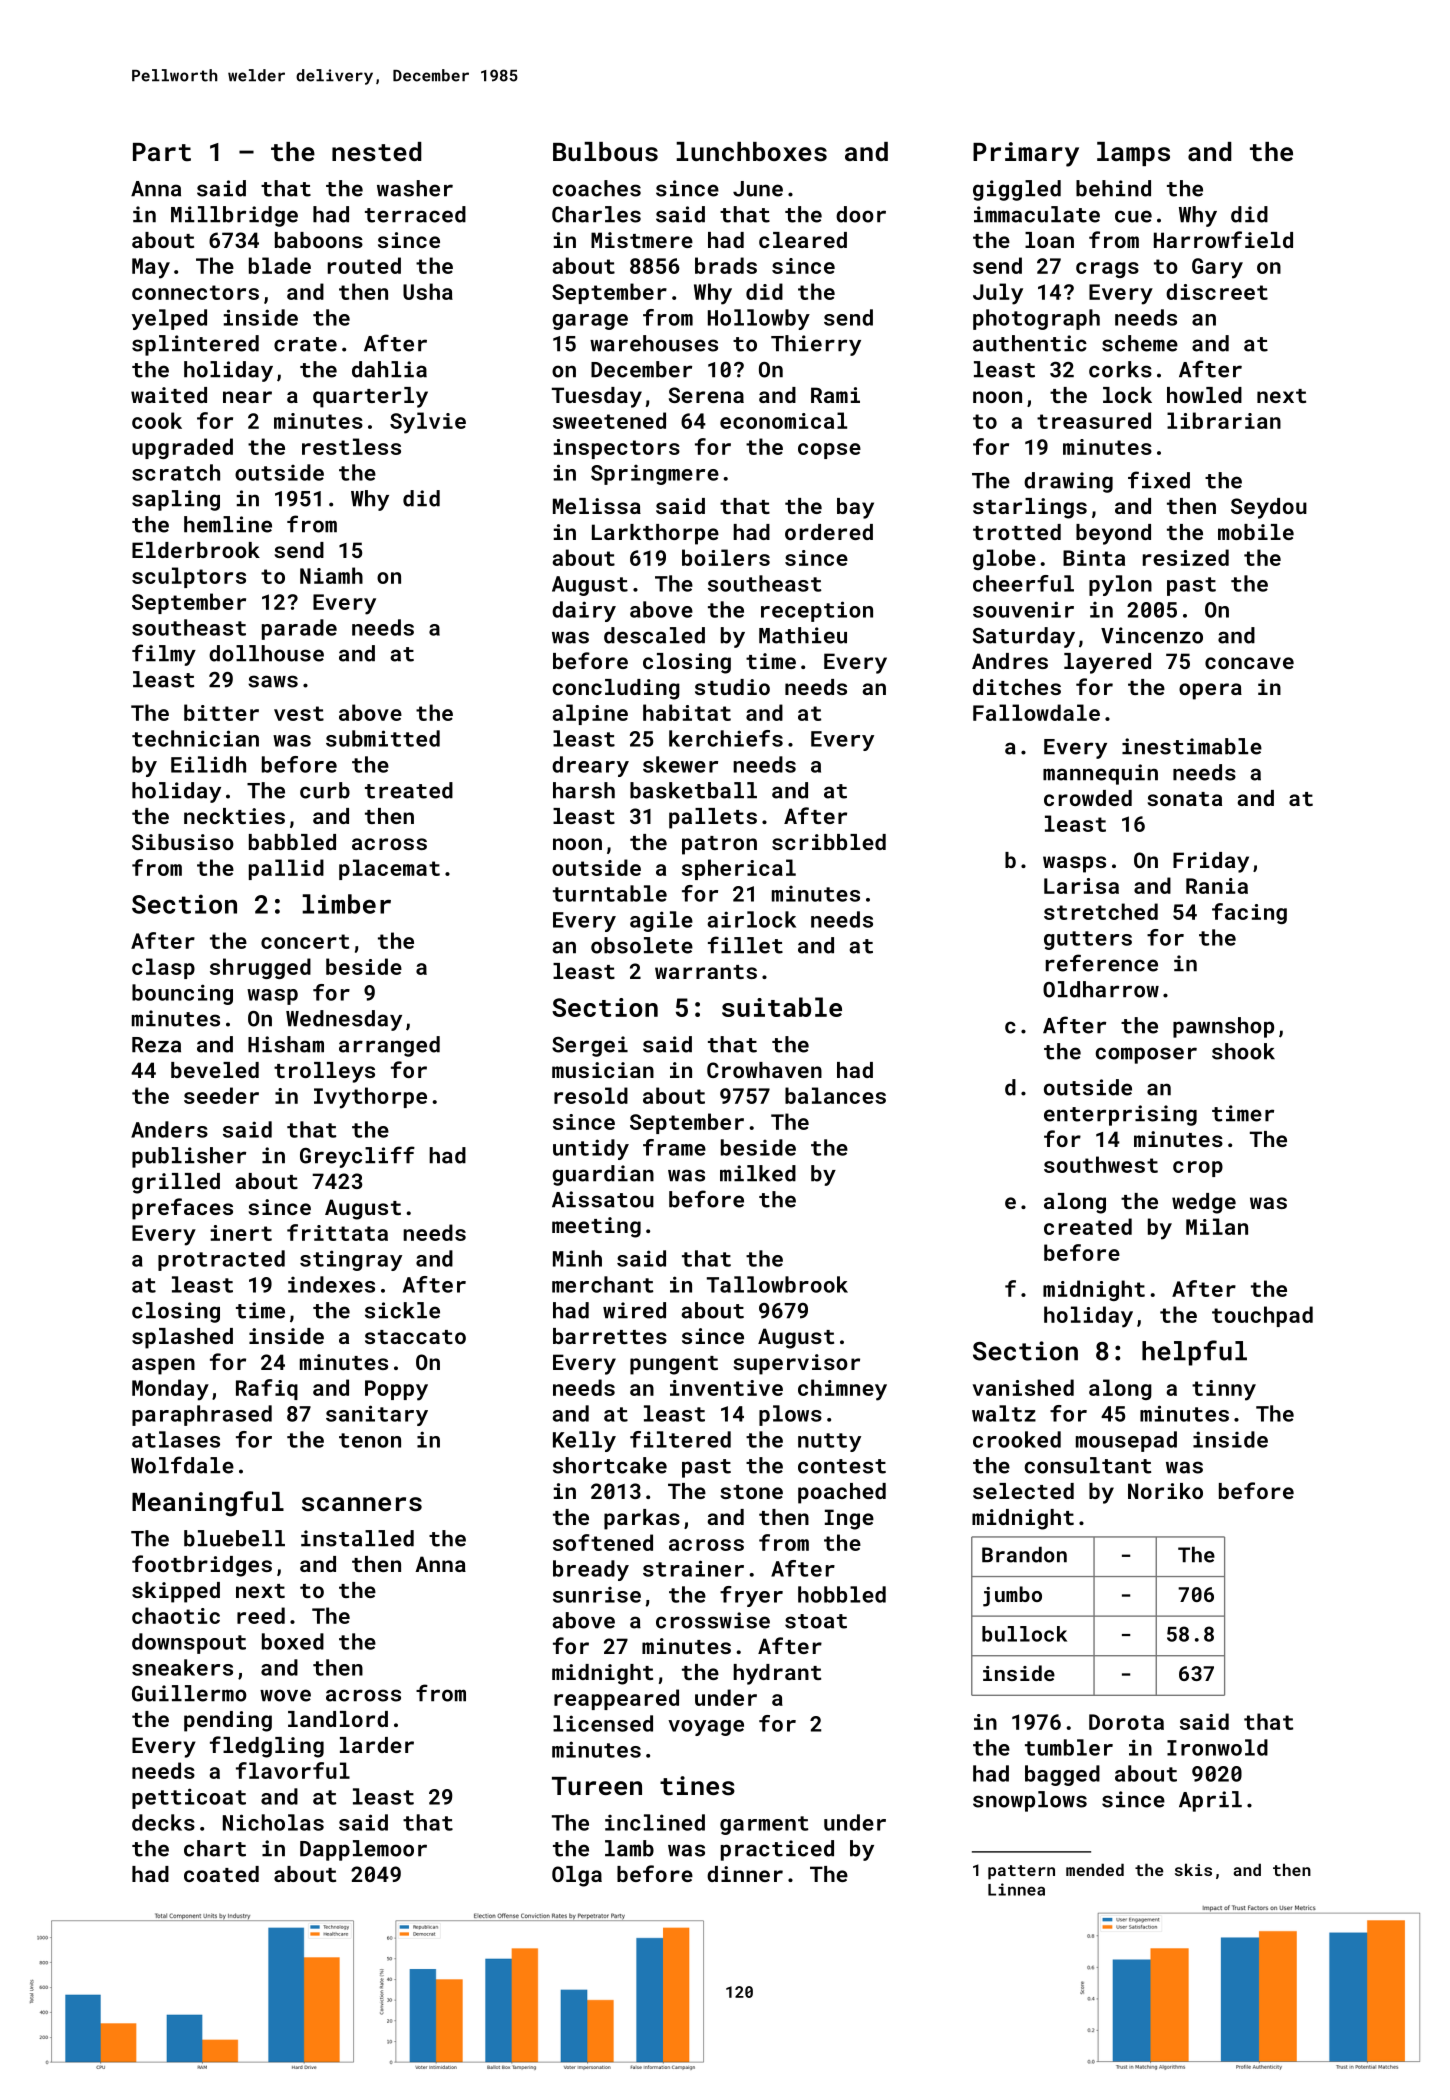 Image resolution: width=1450 pixels, height=2100 pixels. Describe the element at coordinates (176, 500) in the document. I see `sapling` at that location.
